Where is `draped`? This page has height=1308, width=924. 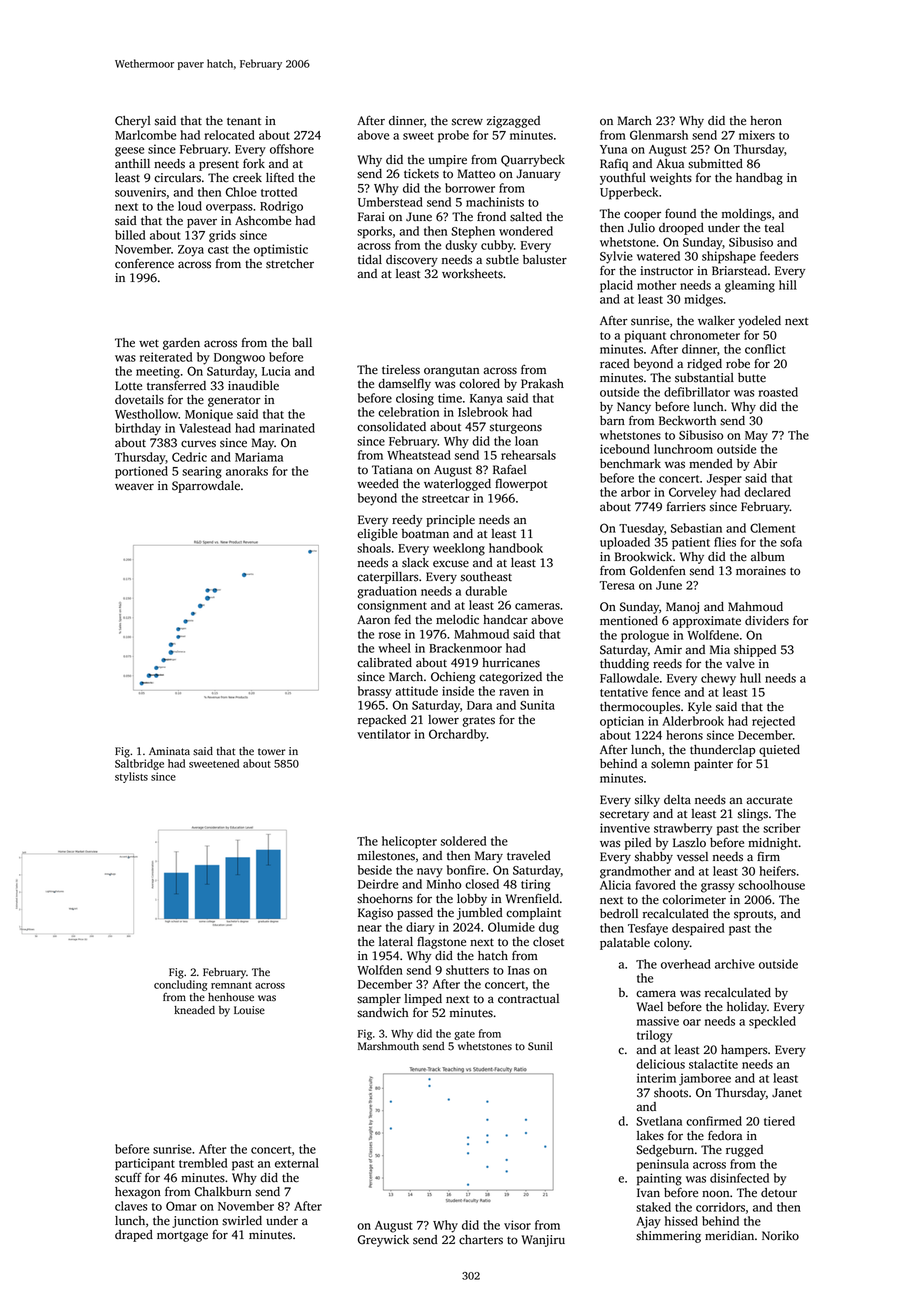 draped is located at coordinates (134, 1236).
